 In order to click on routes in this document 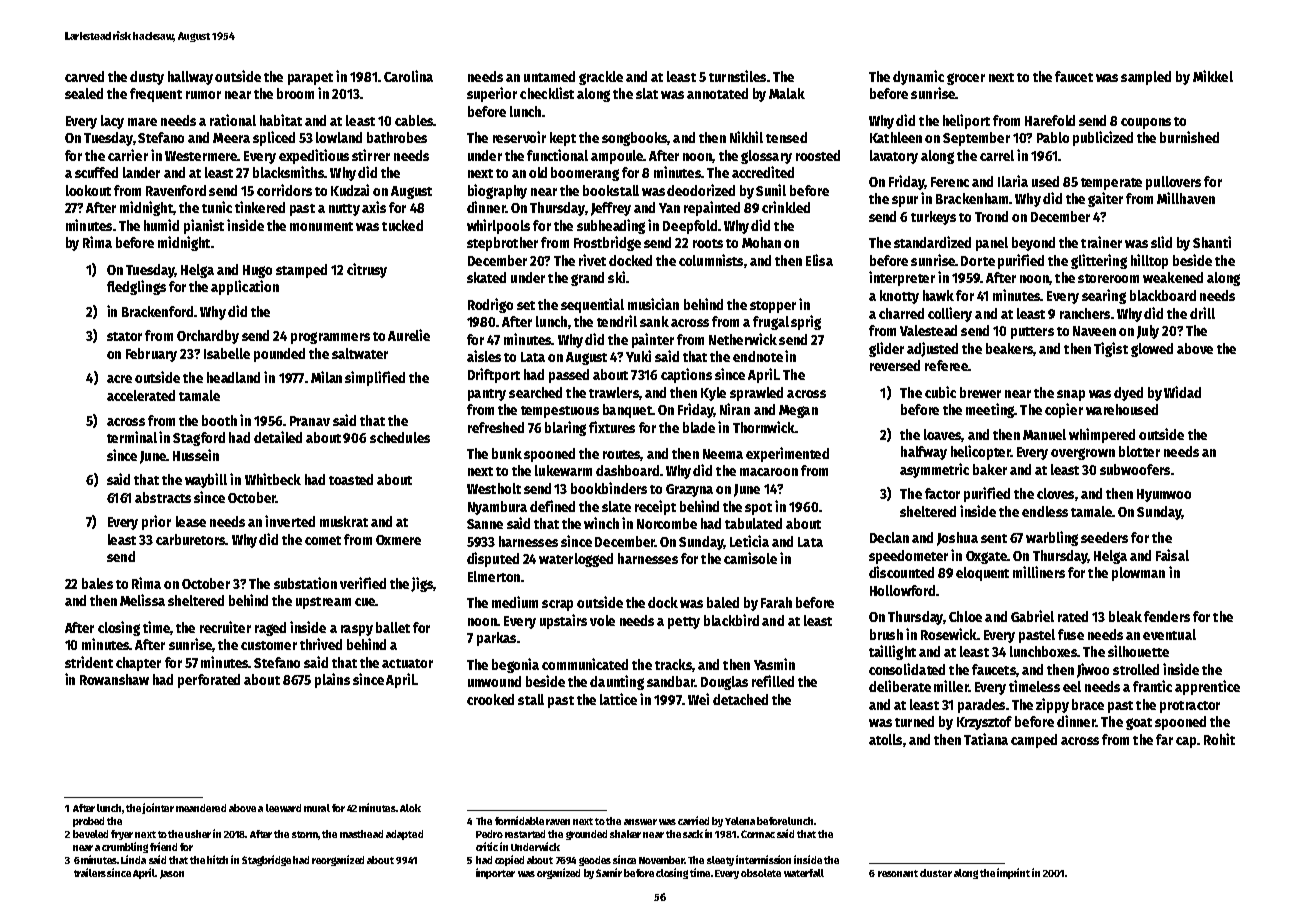, I will do `click(622, 455)`.
